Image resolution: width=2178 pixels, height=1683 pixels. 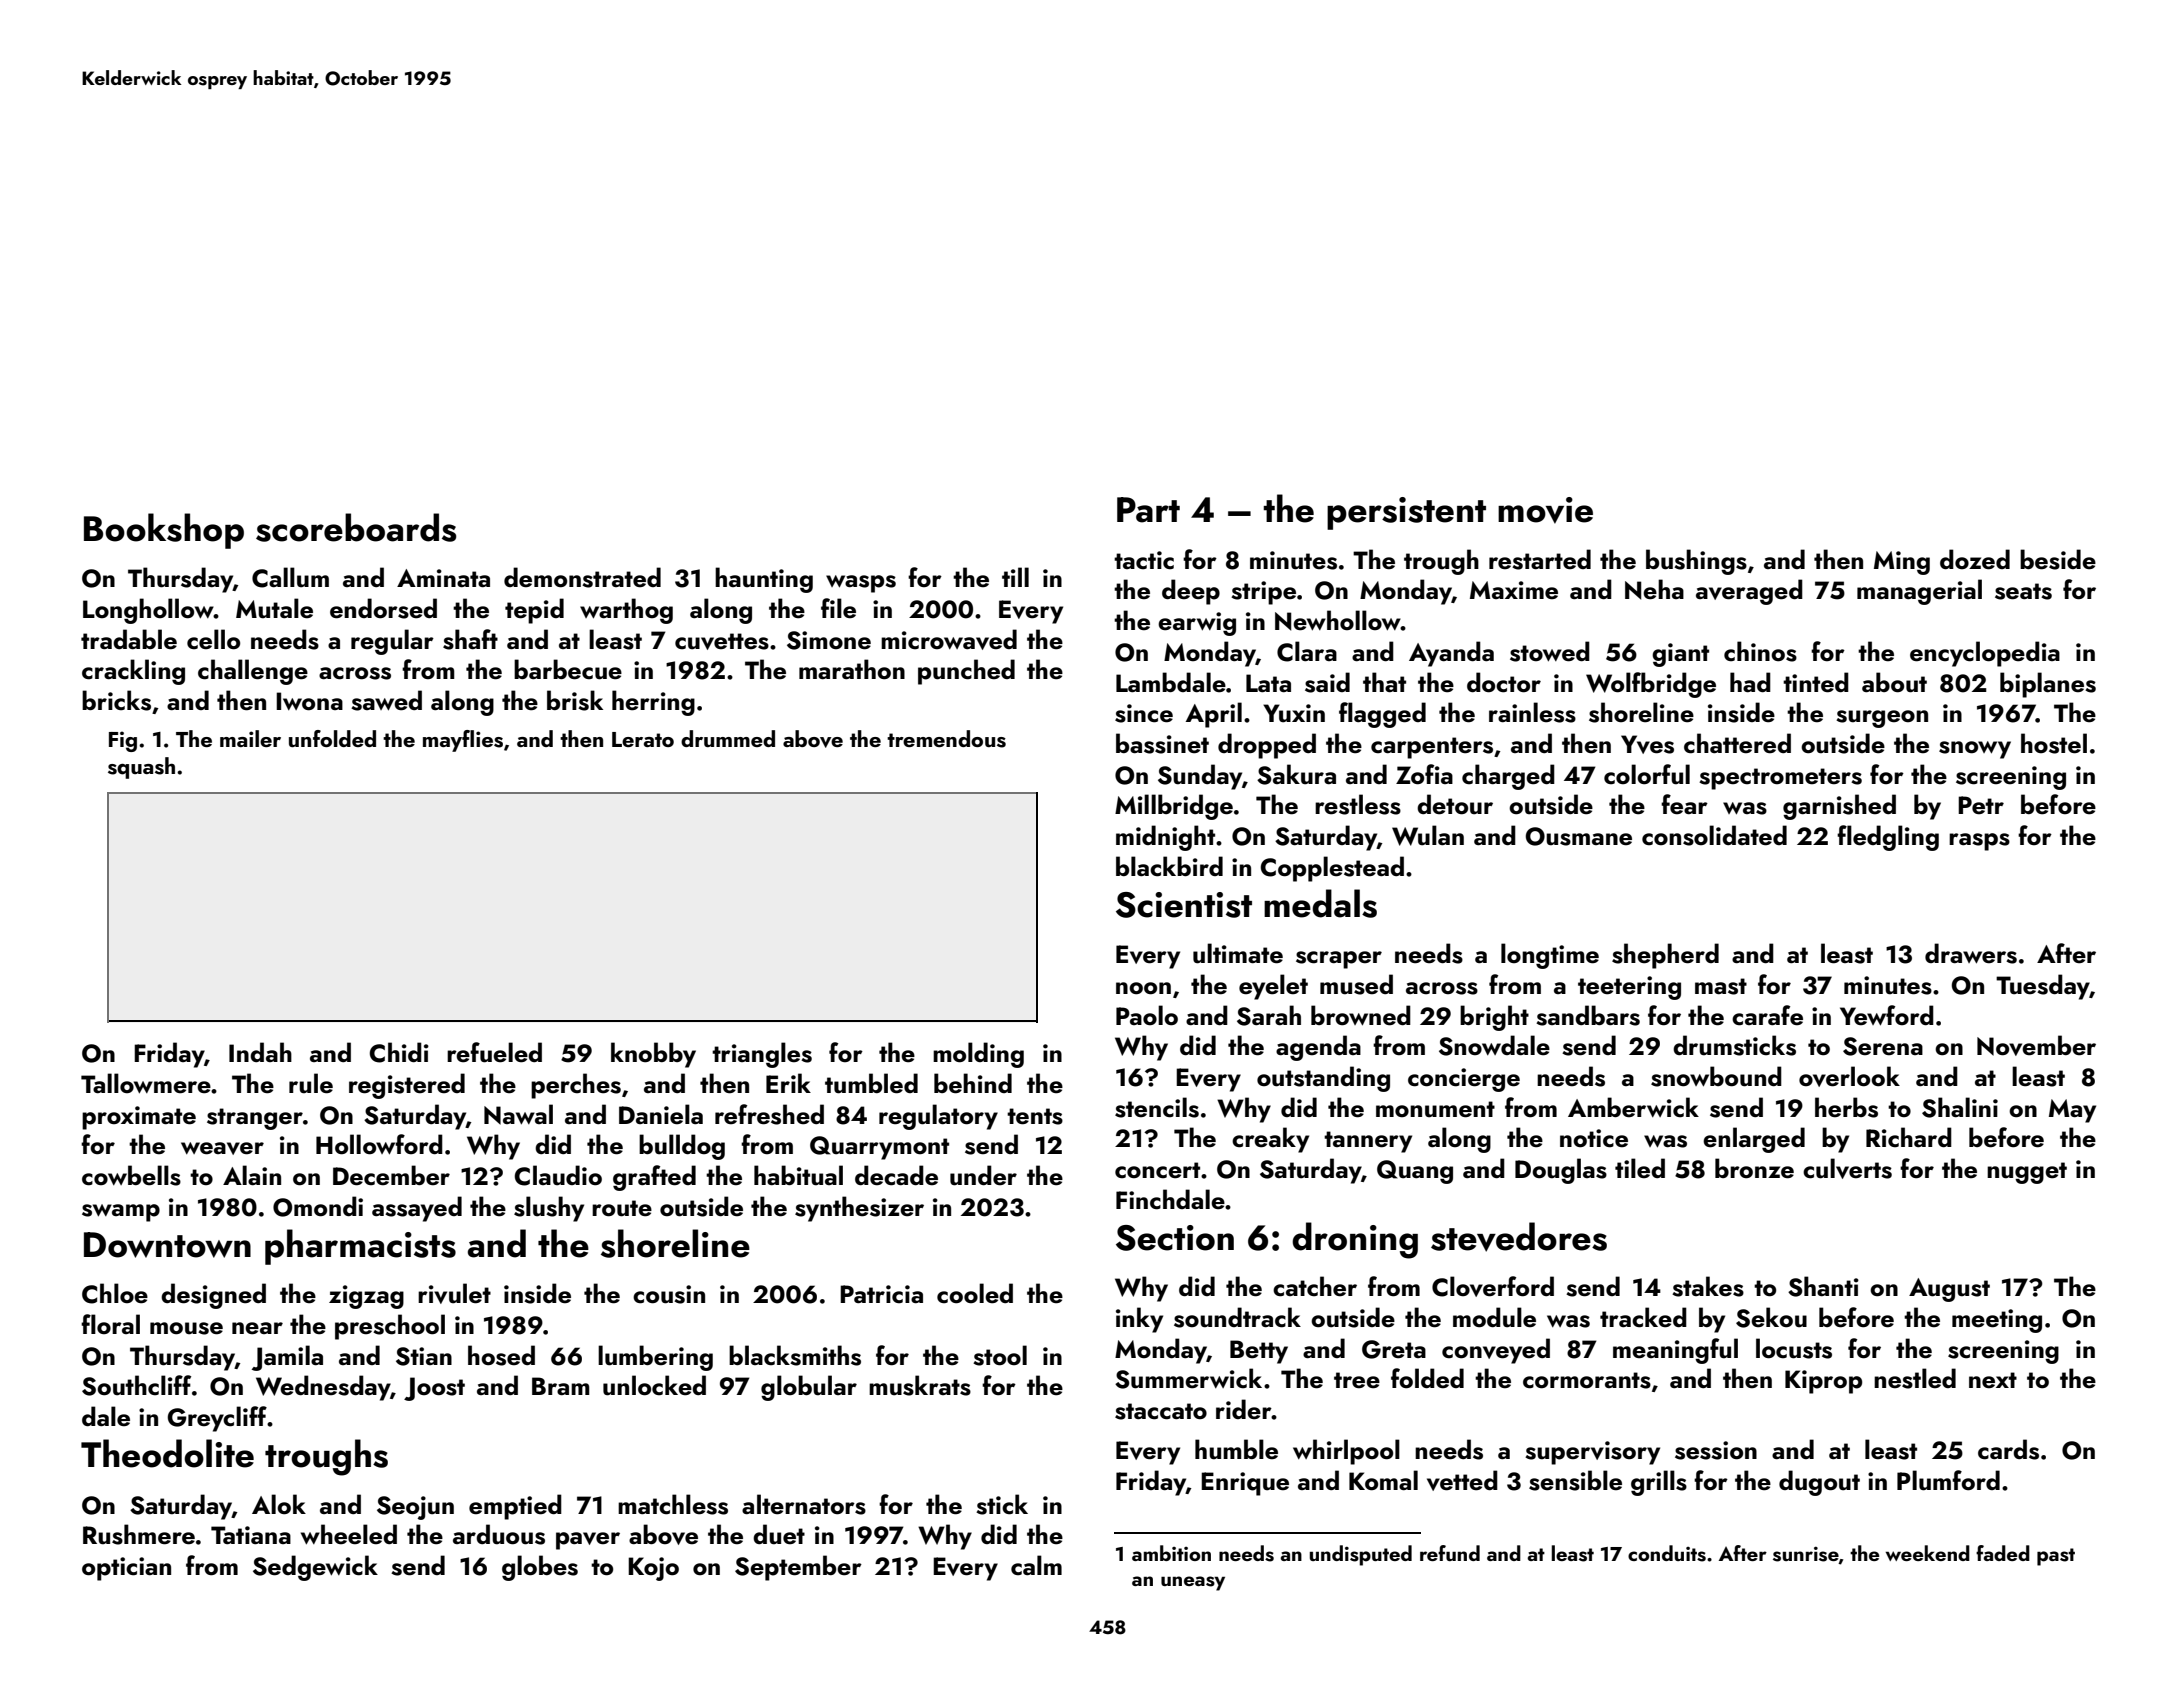 I want to click on uneasy, so click(x=1193, y=1583).
